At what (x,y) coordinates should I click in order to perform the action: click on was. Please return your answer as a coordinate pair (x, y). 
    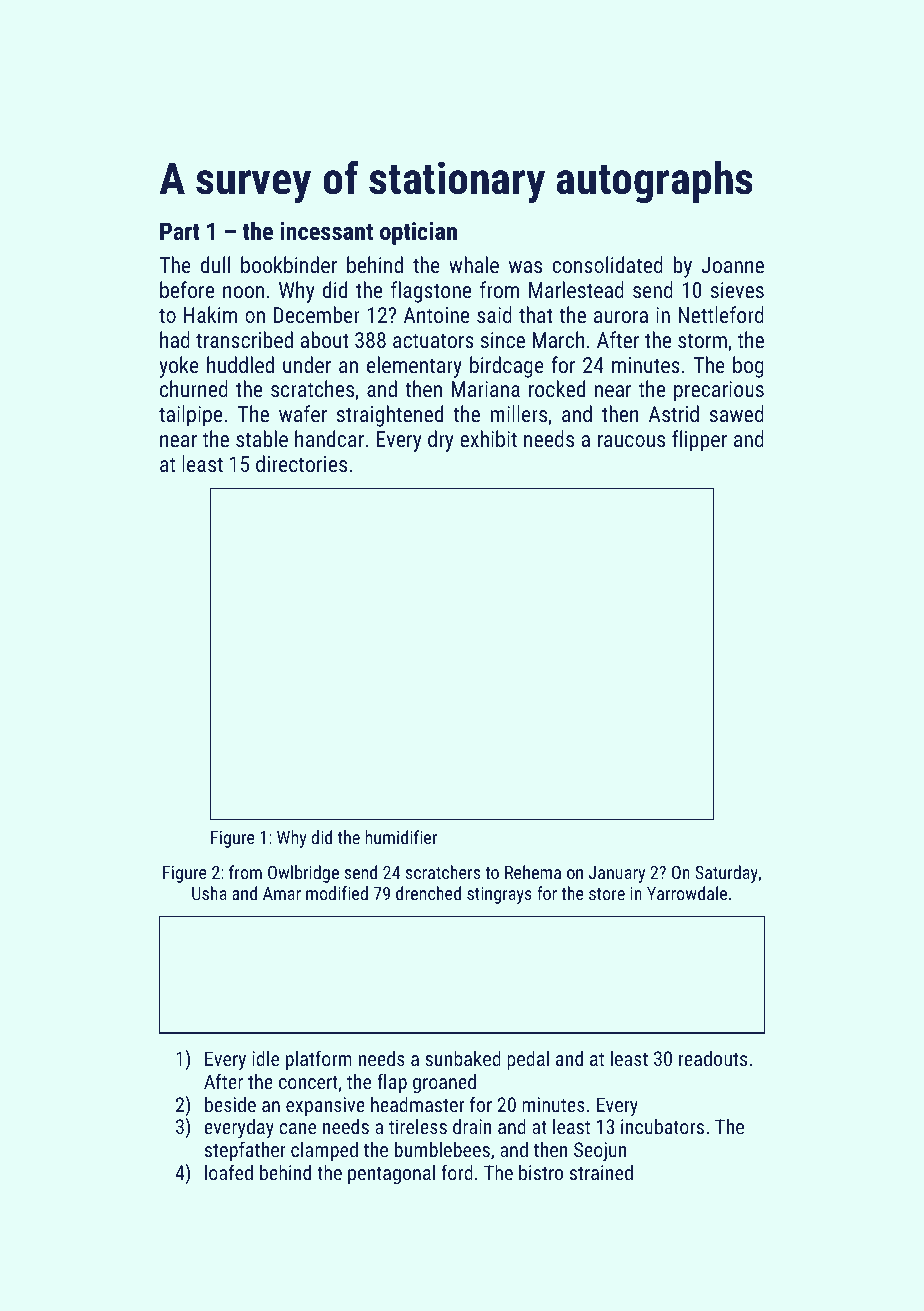
    Looking at the image, I should click on (525, 267).
